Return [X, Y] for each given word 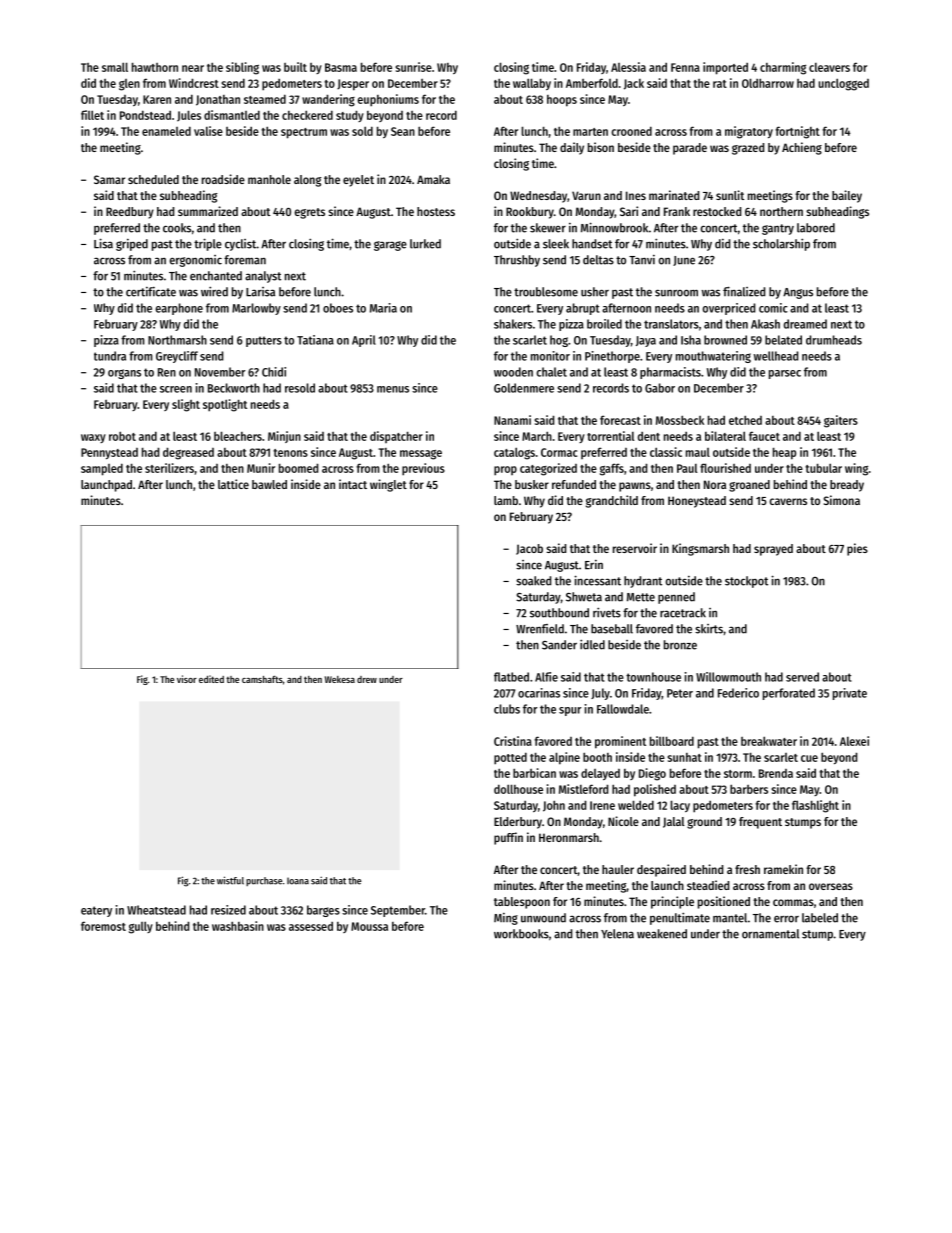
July [600, 694]
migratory [749, 132]
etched [745, 420]
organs [124, 374]
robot [122, 436]
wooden [513, 372]
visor [187, 679]
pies [857, 549]
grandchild [612, 501]
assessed [311, 926]
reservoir [635, 548]
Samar [109, 179]
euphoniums [388, 100]
